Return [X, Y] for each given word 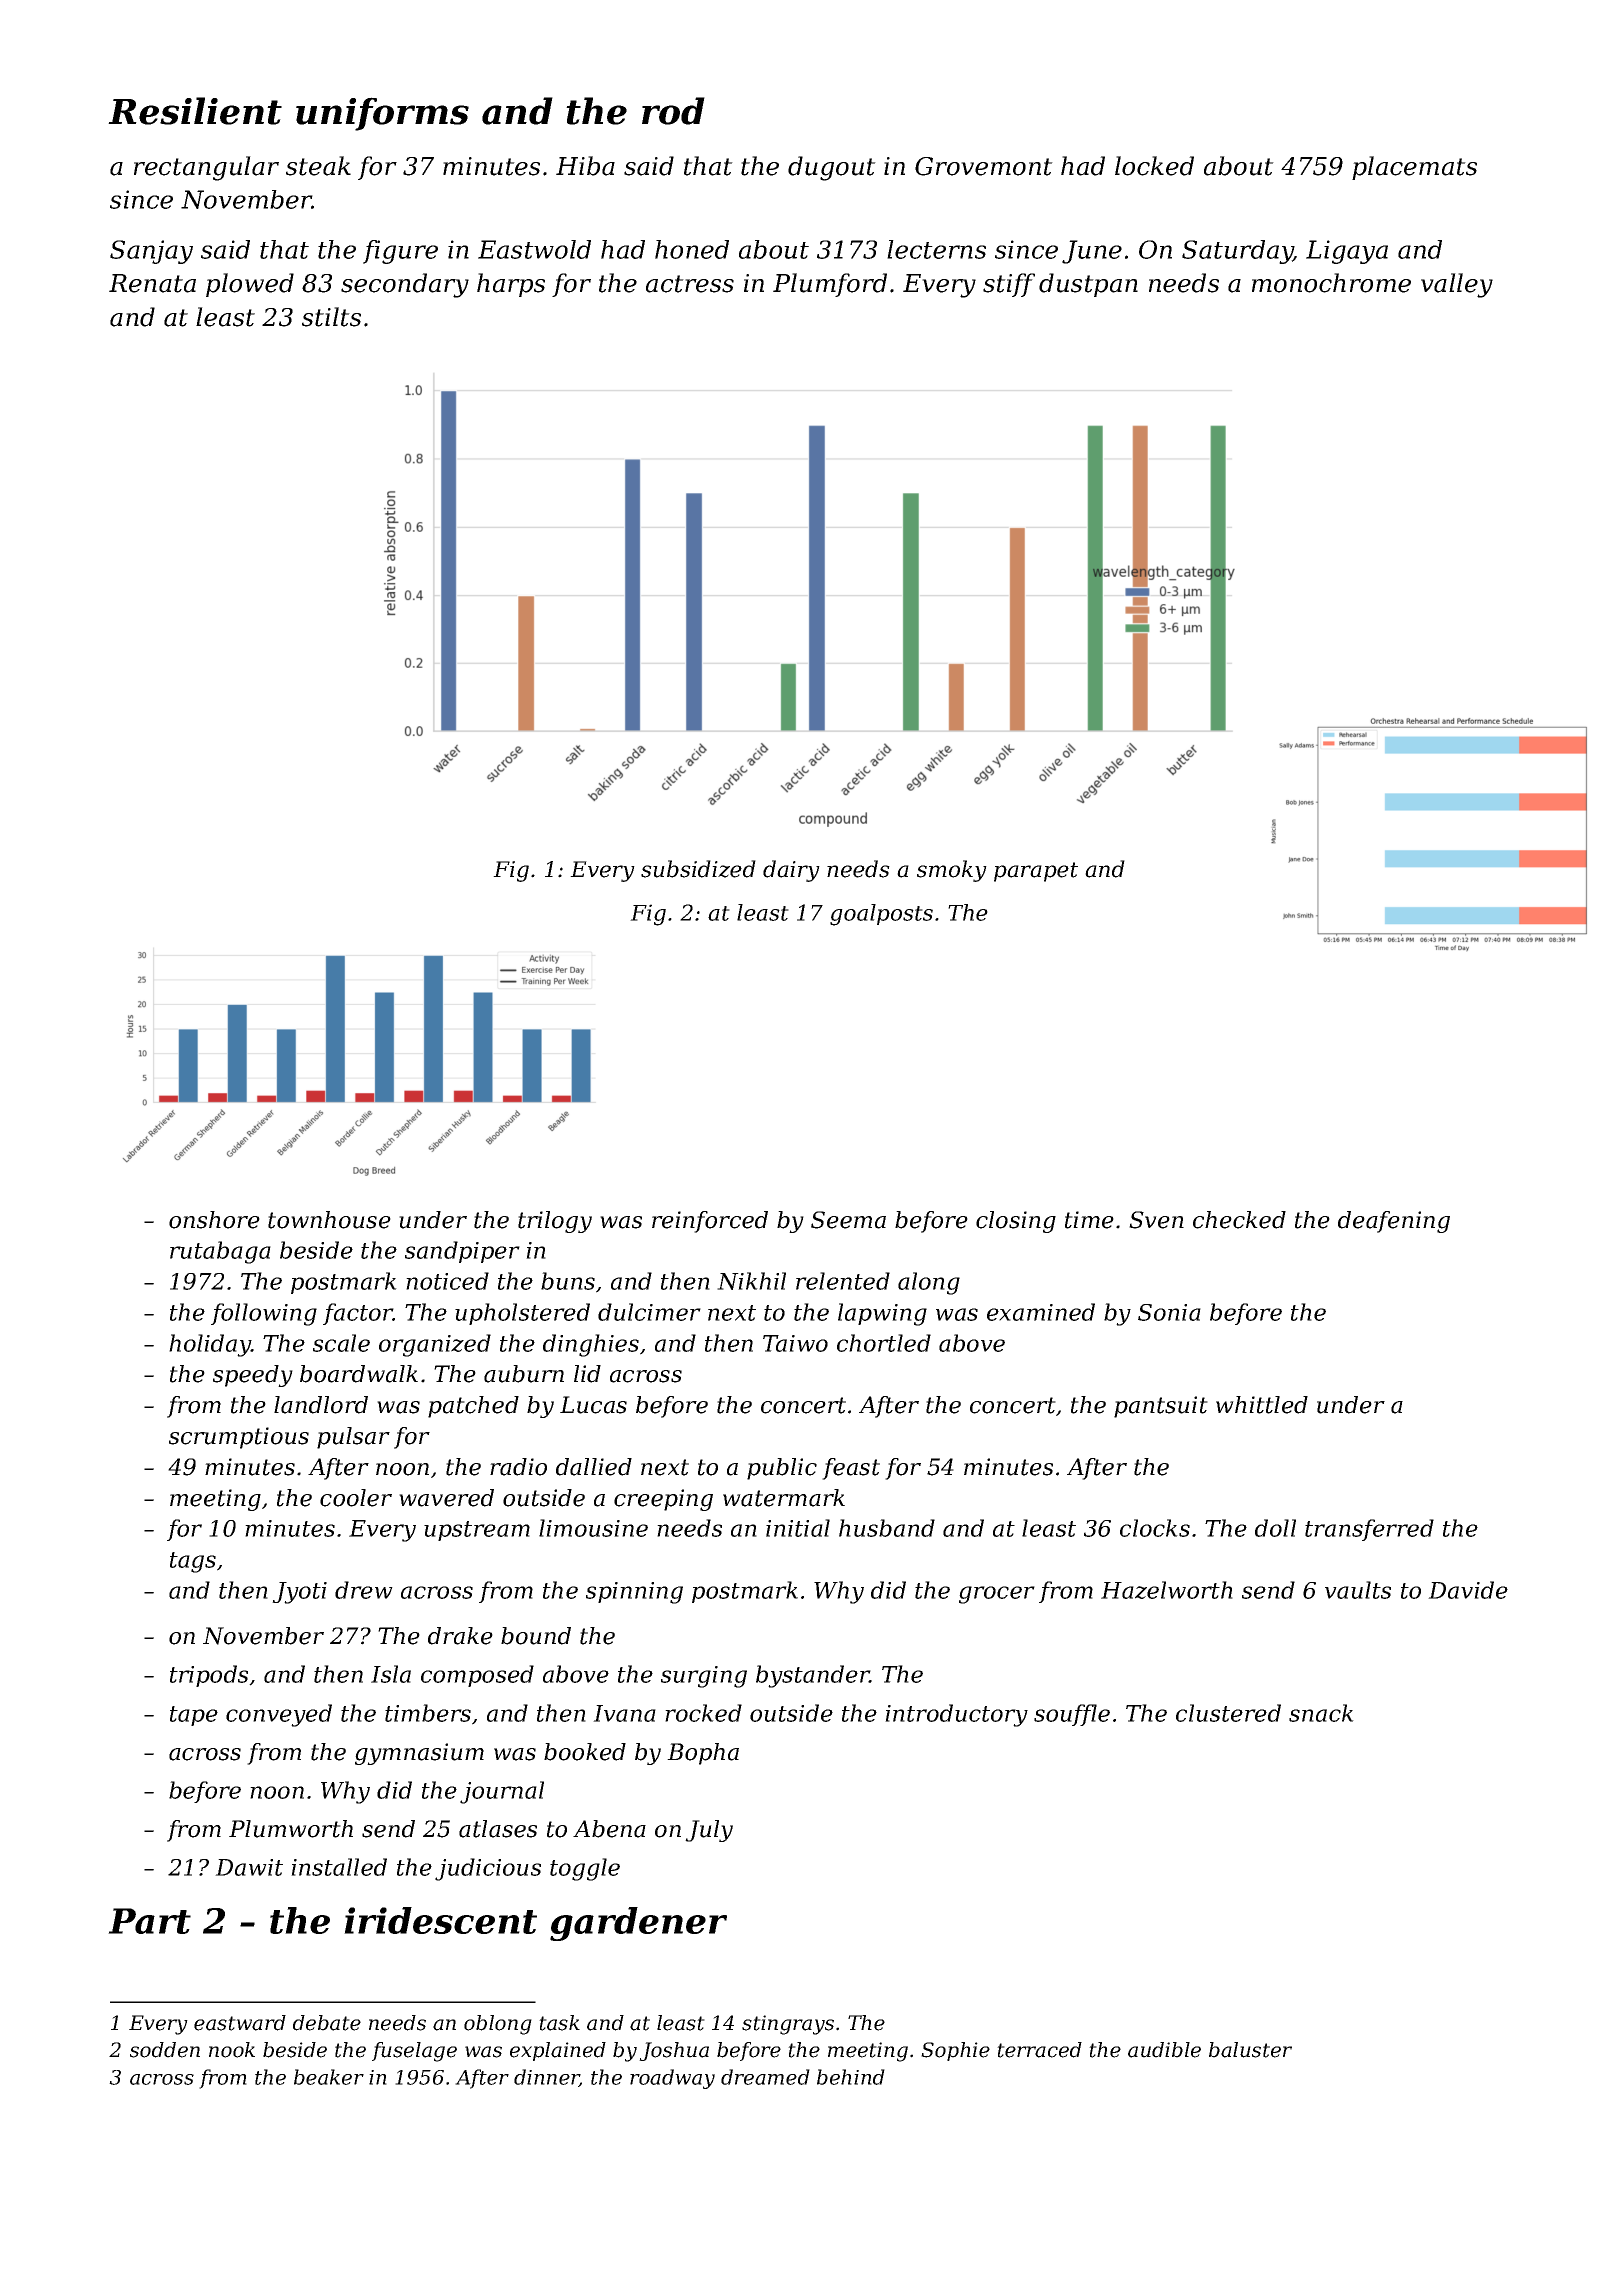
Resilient [195, 111]
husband [887, 1528]
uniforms [382, 114]
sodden [165, 2050]
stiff [1009, 285]
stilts [331, 317]
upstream [477, 1531]
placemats [1414, 168]
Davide [1468, 1590]
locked [1154, 166]
